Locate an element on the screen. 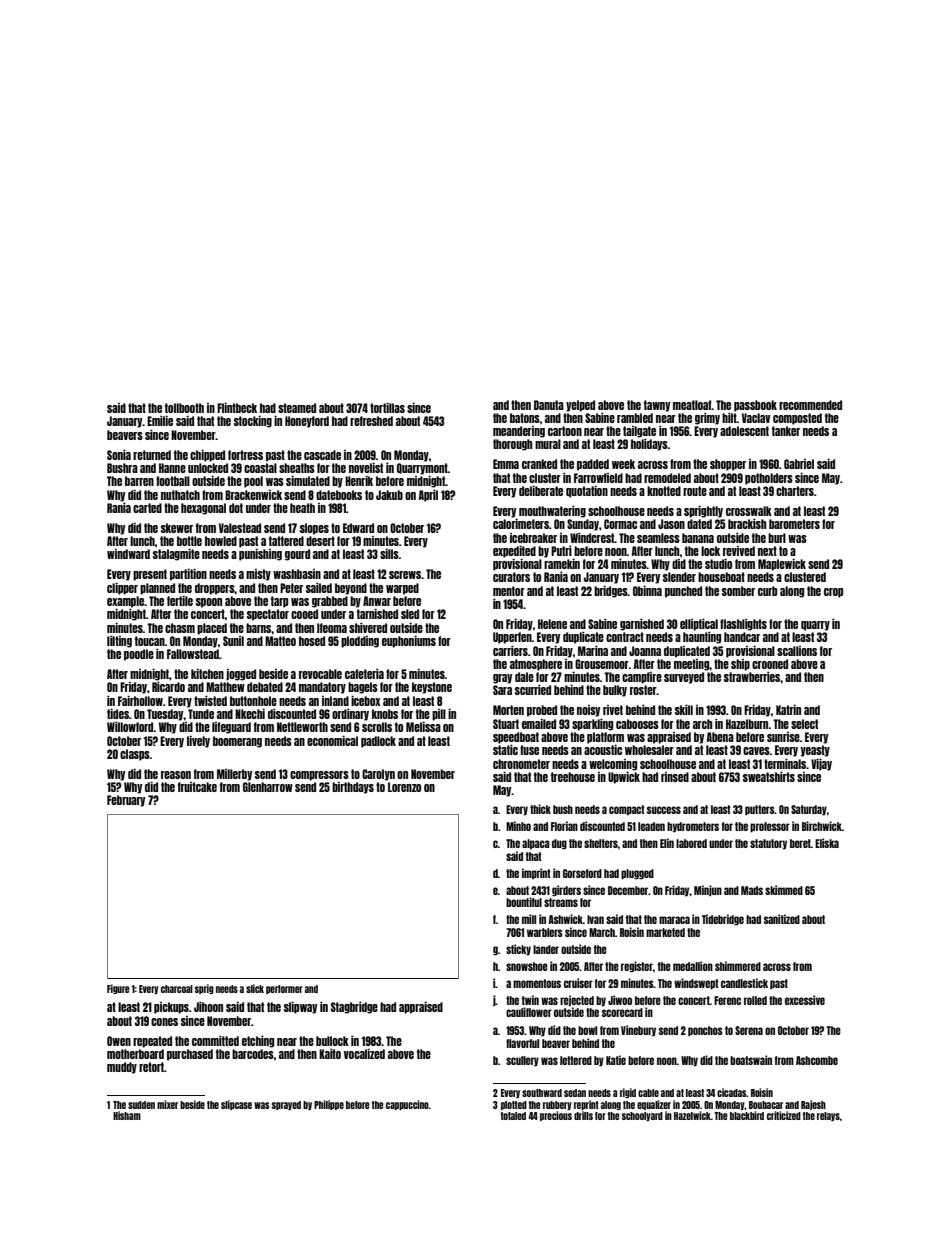 This screenshot has width=952, height=1233. tortillas is located at coordinates (387, 408).
